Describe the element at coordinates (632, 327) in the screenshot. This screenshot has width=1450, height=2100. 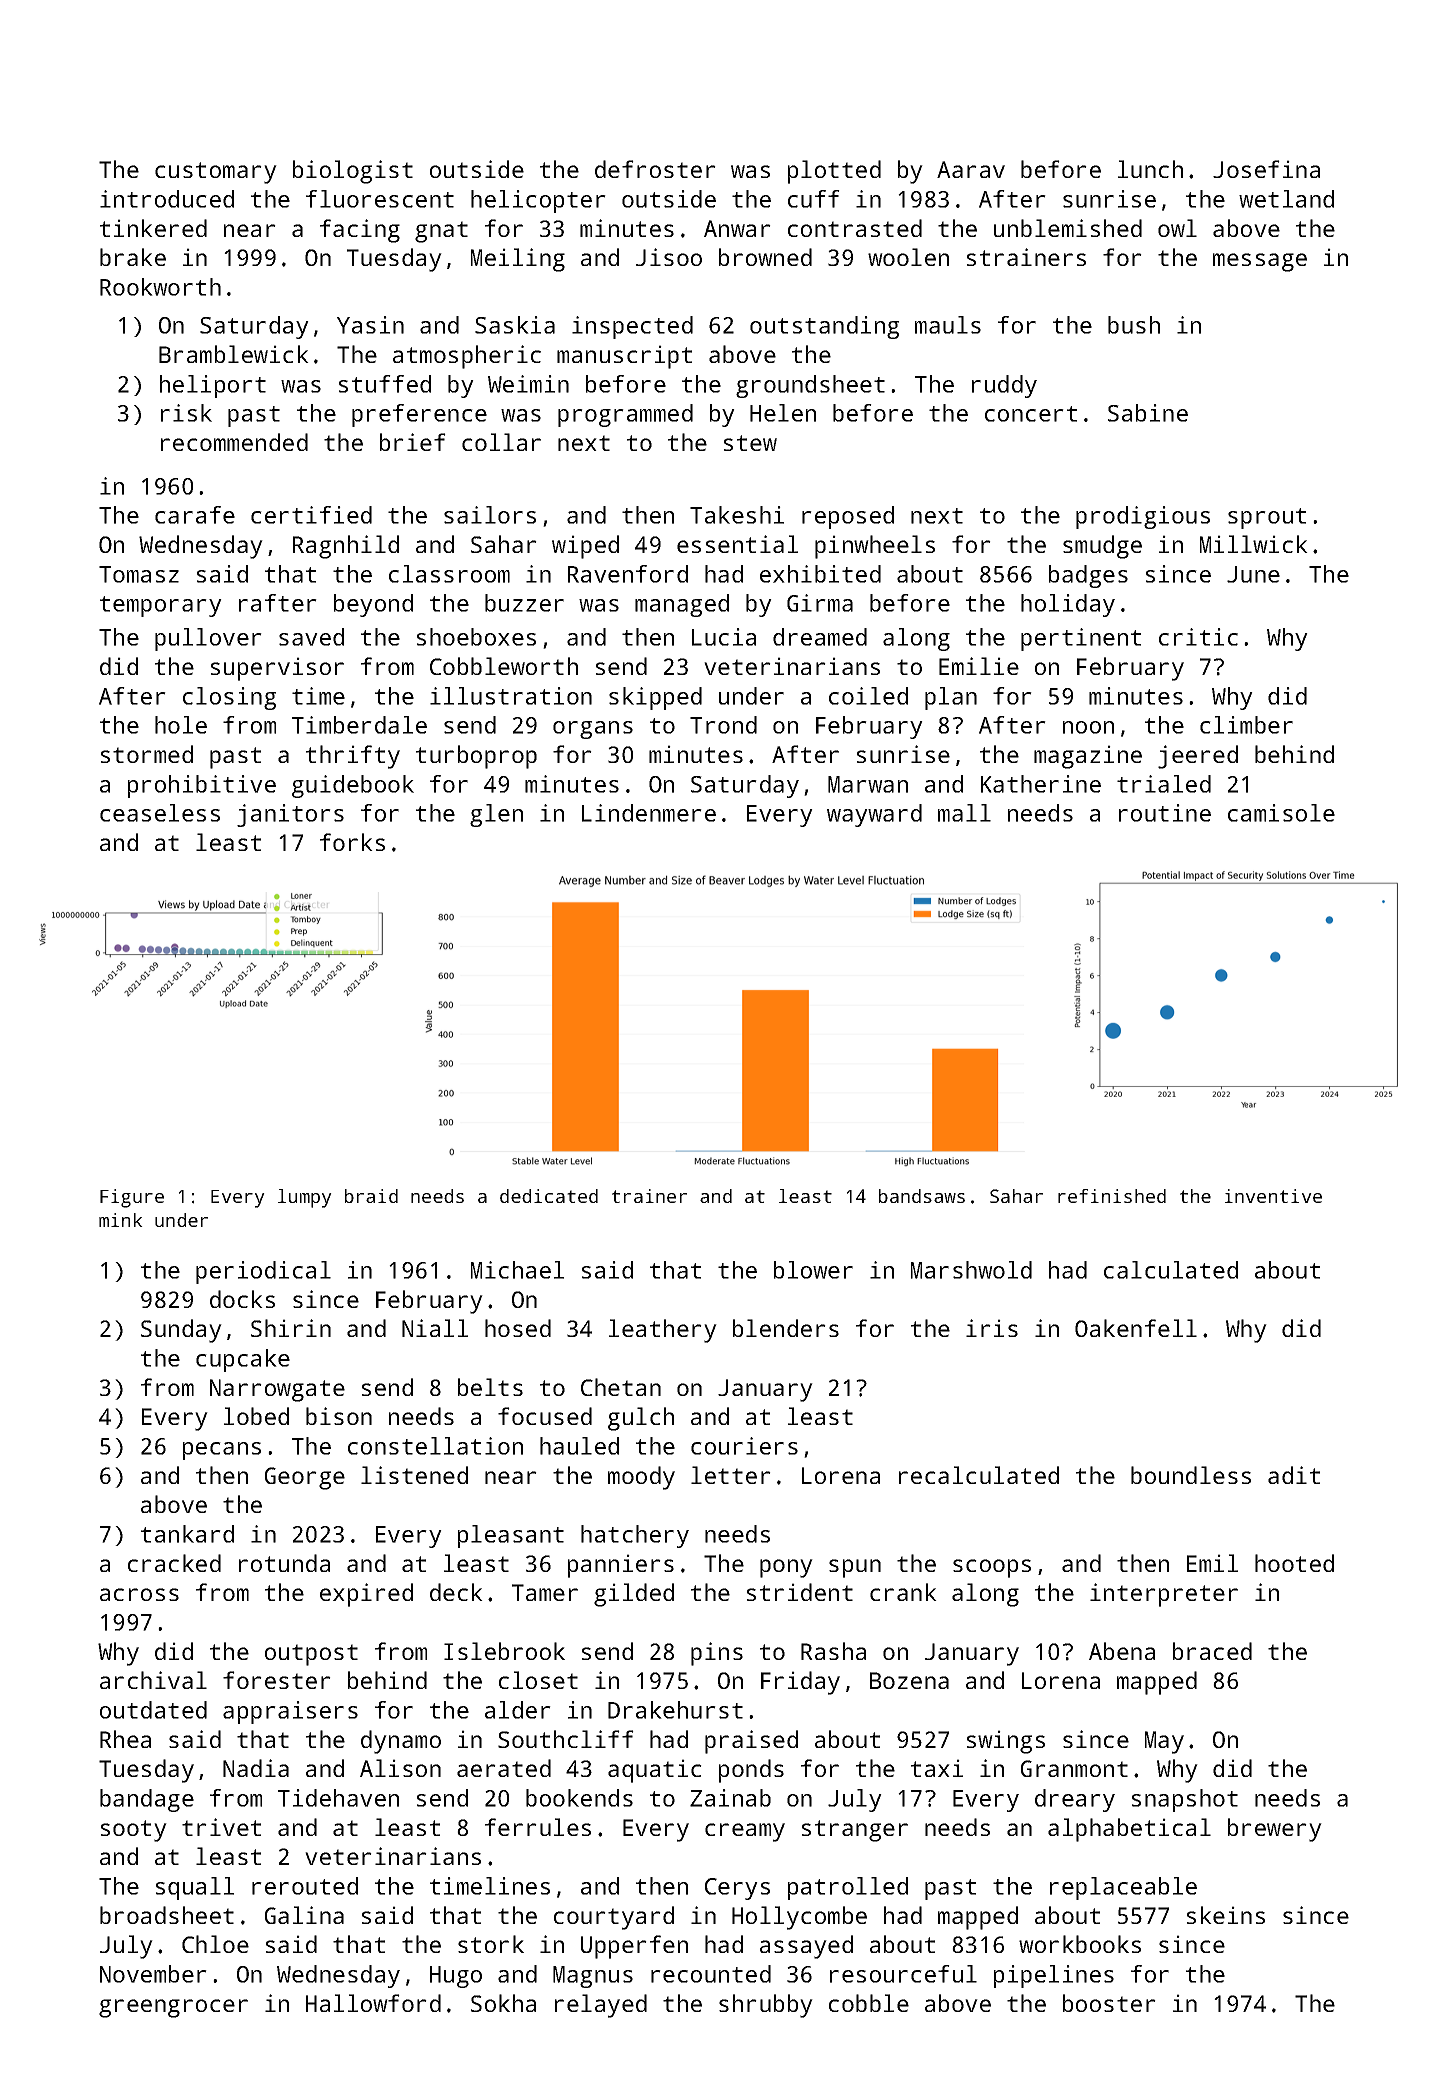
I see `inspected` at that location.
